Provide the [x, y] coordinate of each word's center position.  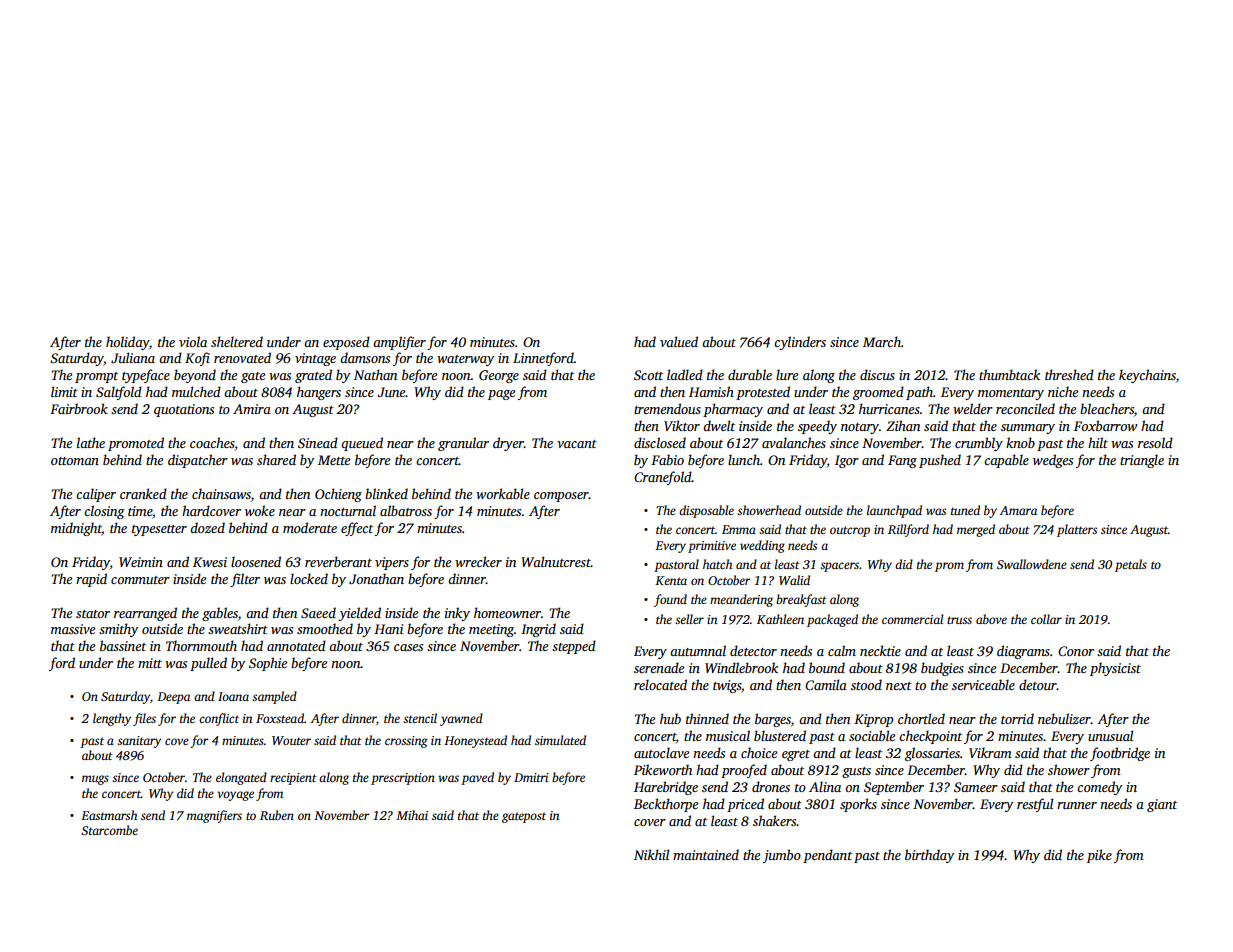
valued [679, 341]
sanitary [139, 742]
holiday [127, 343]
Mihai [412, 815]
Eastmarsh [109, 815]
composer [561, 497]
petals [1131, 565]
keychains [1147, 376]
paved [477, 778]
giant [1162, 805]
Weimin [141, 562]
